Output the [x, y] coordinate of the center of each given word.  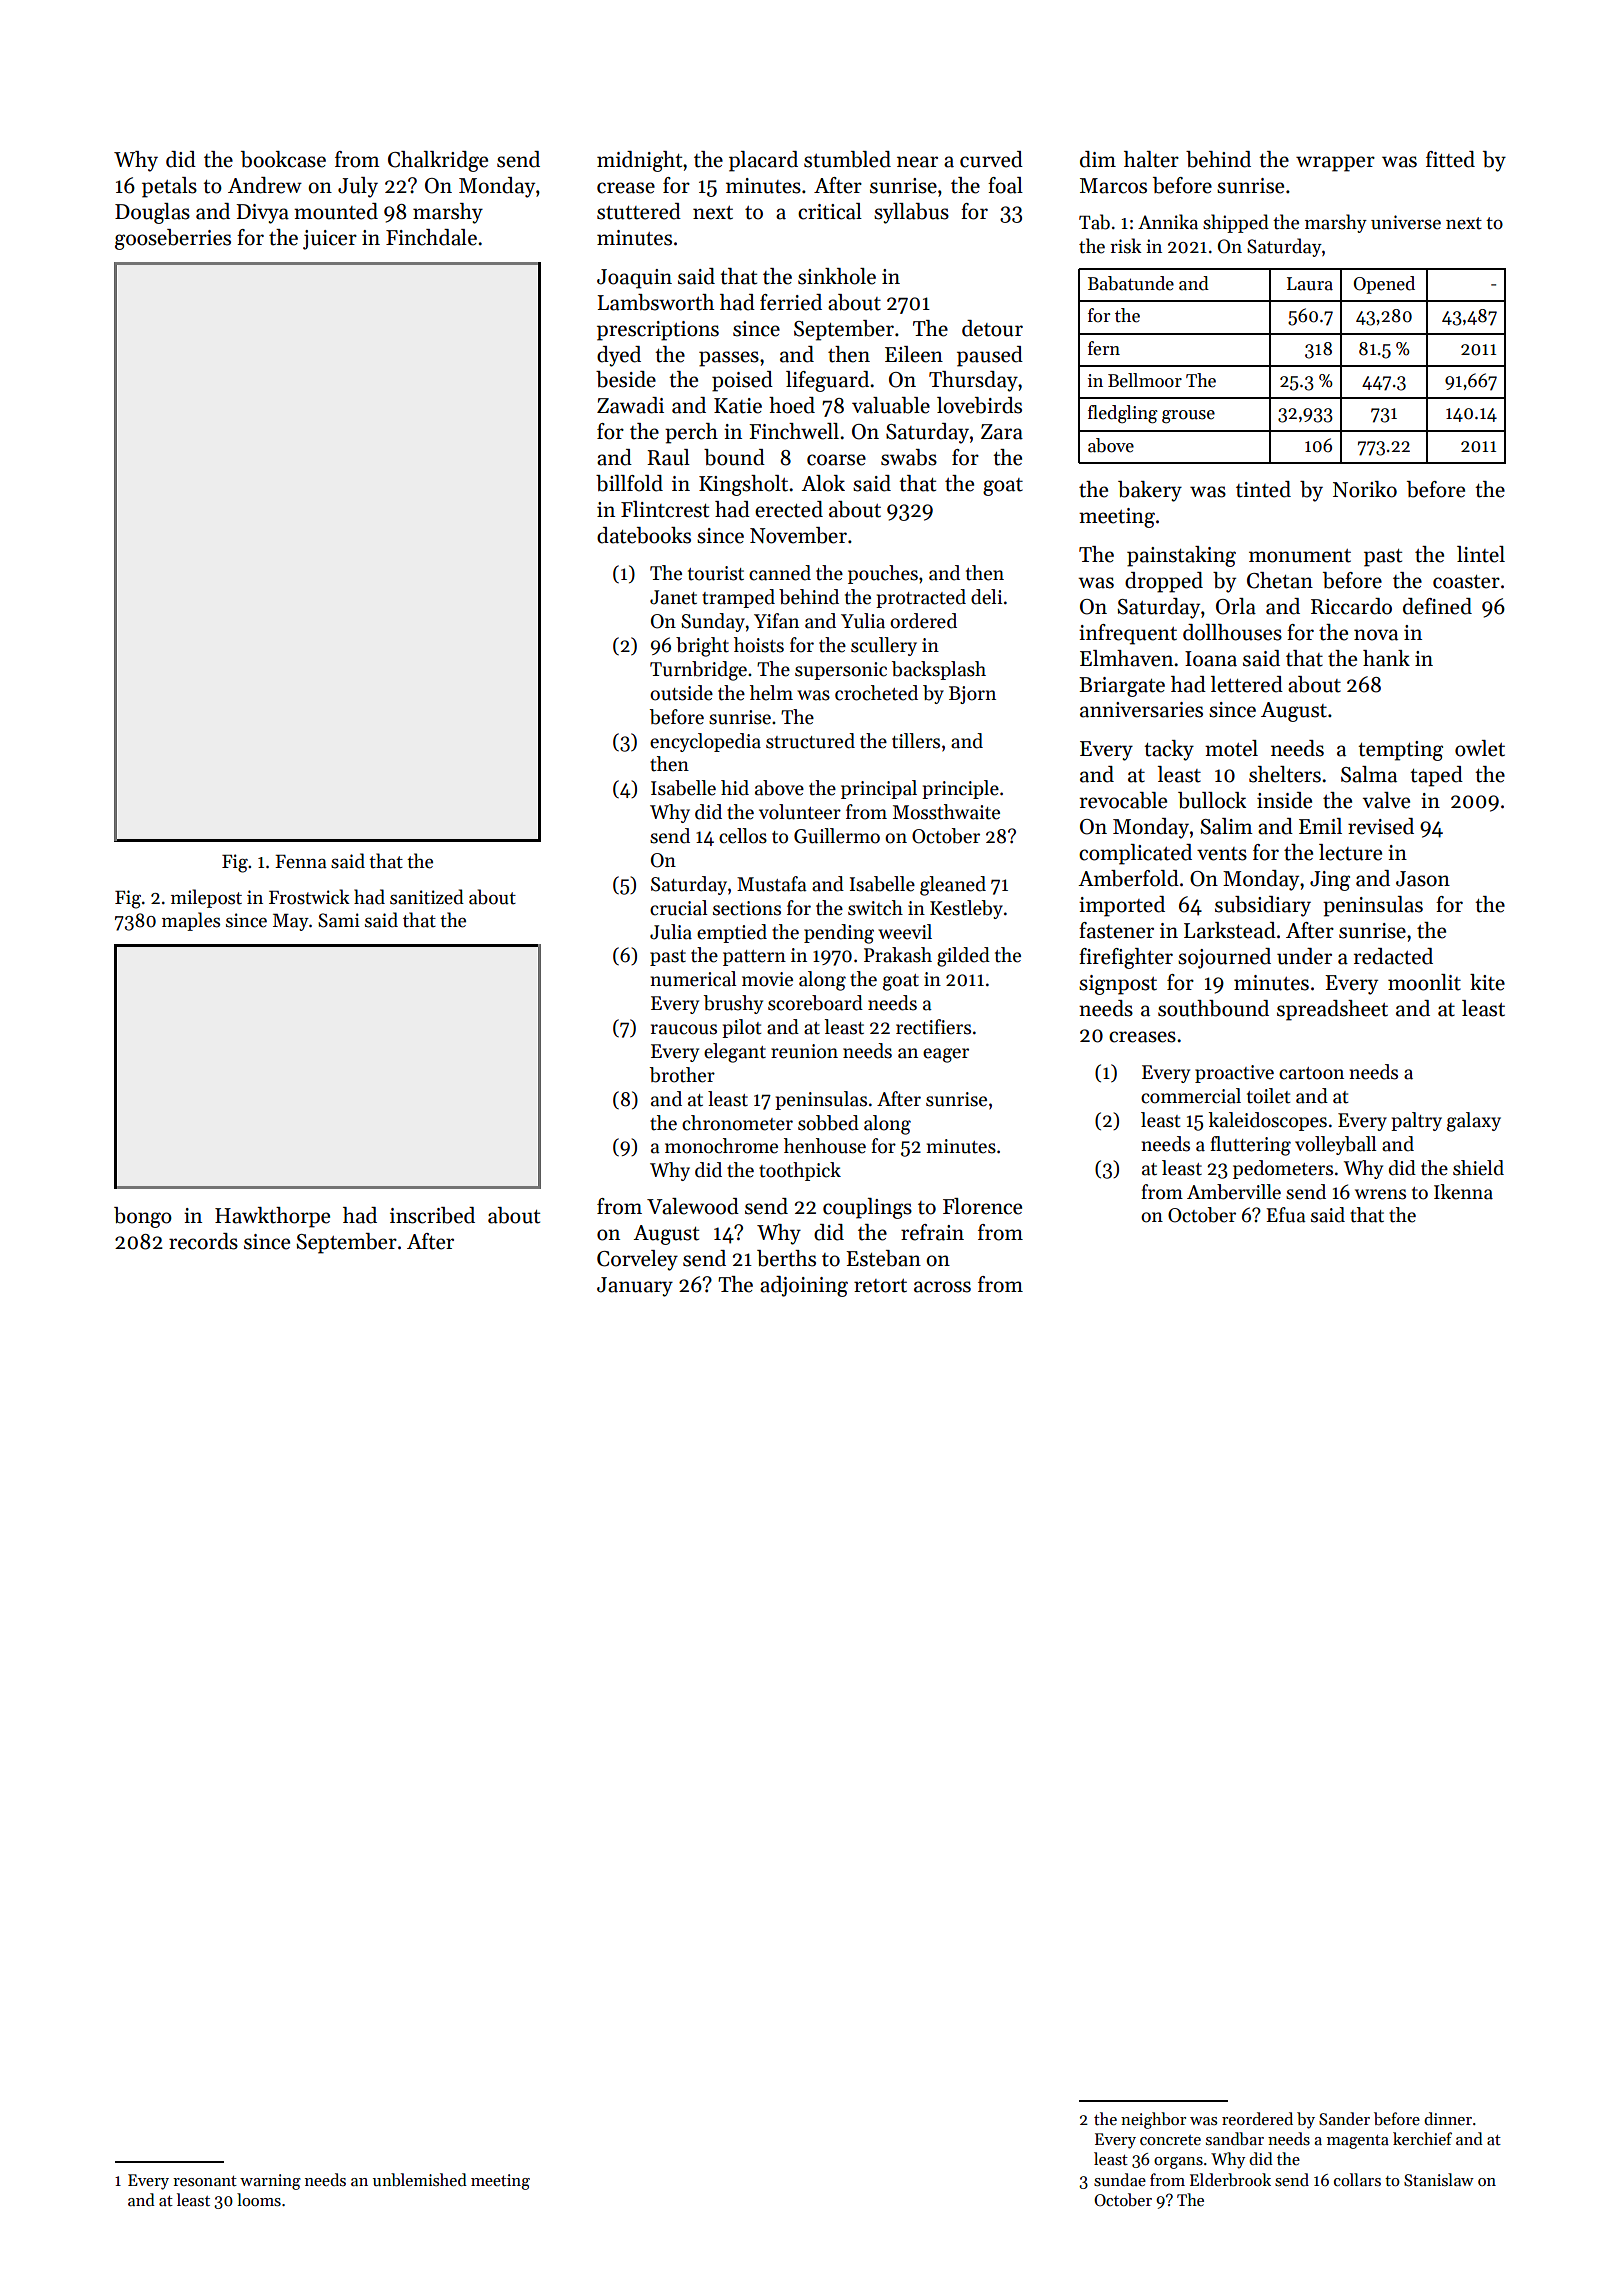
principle [960, 789]
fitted [1450, 159]
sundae [1120, 2180]
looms [259, 2200]
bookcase [283, 159]
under [1304, 956]
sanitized [427, 897]
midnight [639, 161]
